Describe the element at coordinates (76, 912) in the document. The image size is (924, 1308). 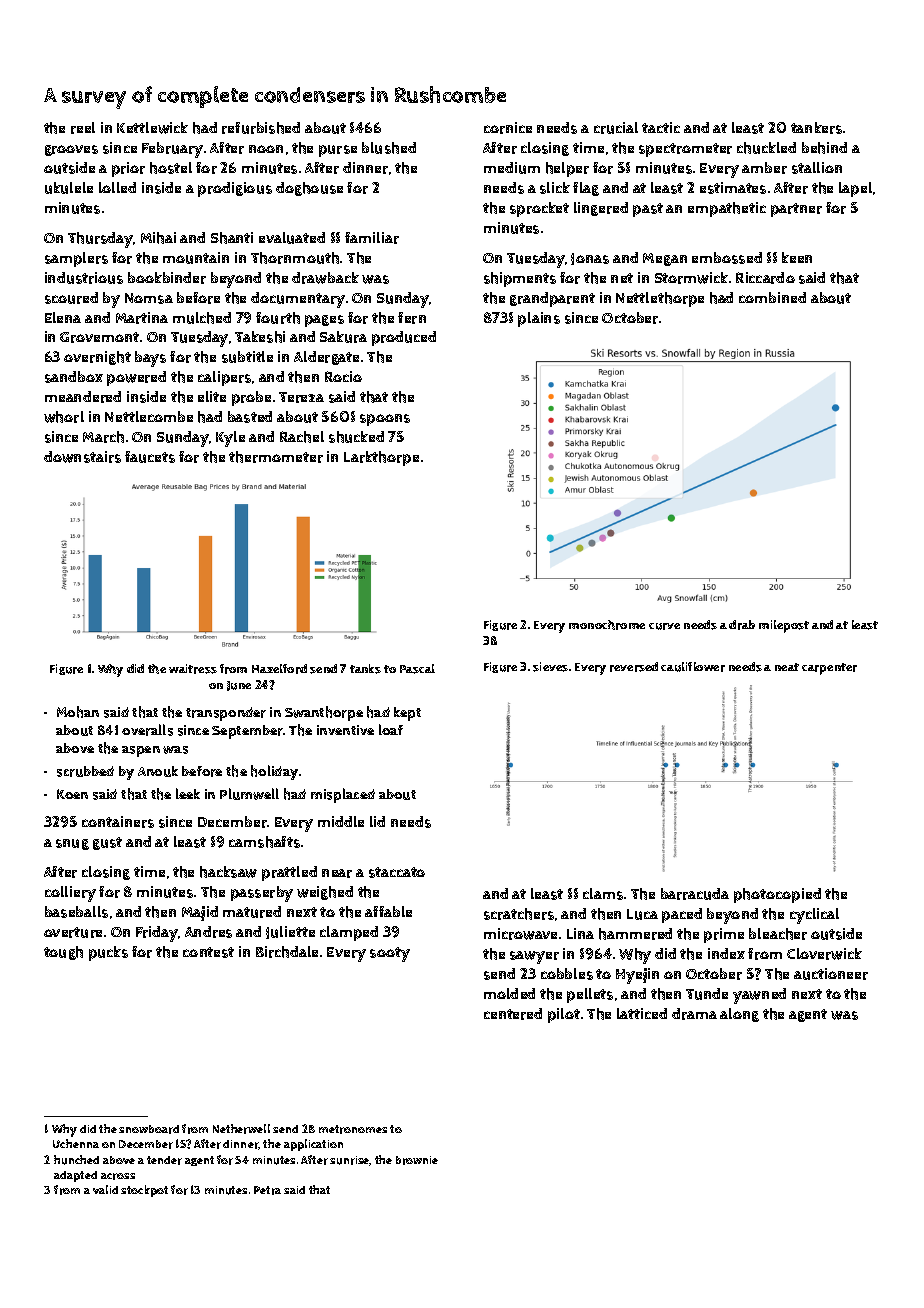
I see `baseballs` at that location.
